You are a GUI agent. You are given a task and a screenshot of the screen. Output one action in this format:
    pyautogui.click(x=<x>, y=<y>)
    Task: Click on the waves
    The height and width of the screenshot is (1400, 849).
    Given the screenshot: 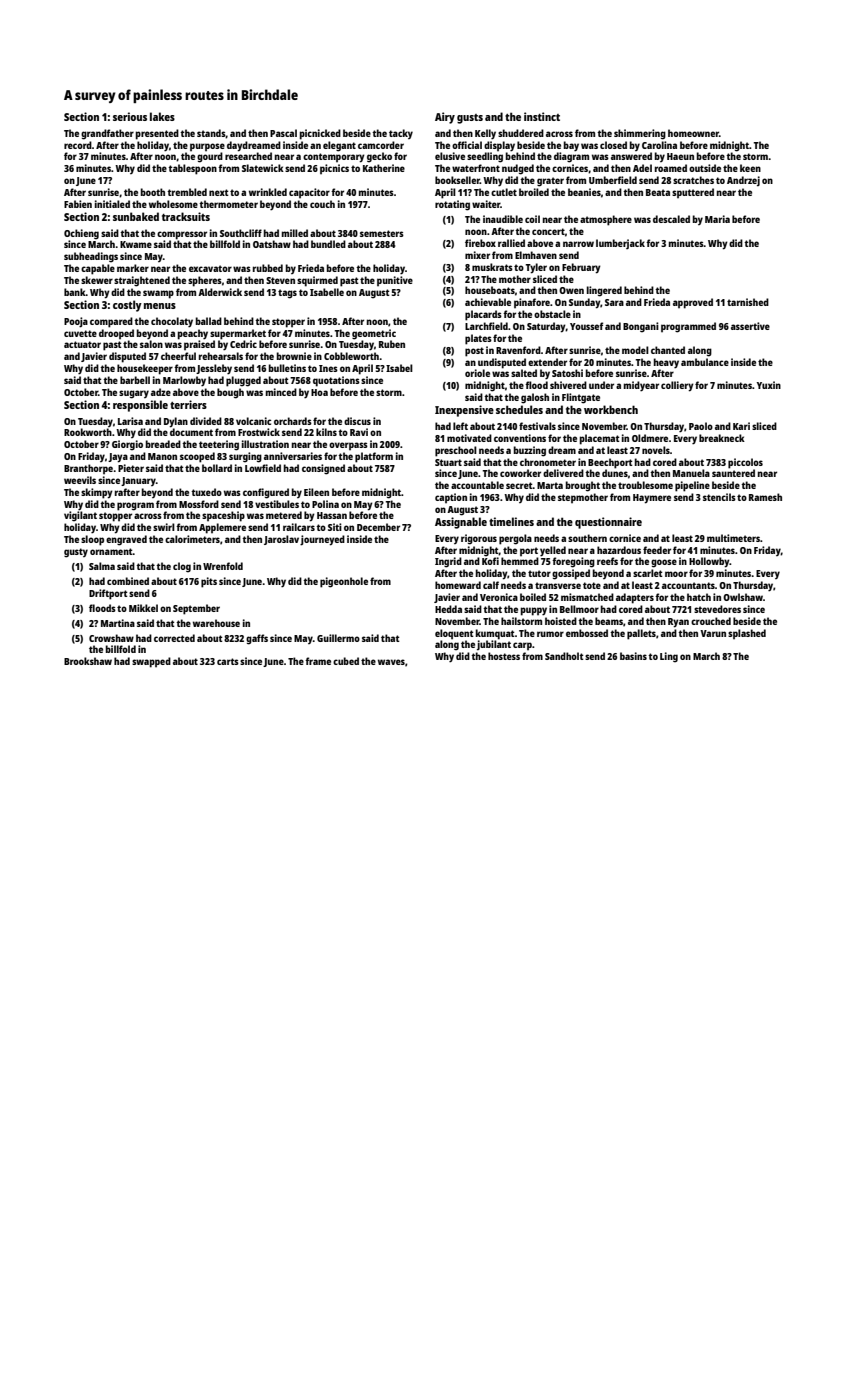 What is the action you would take?
    pyautogui.click(x=391, y=662)
